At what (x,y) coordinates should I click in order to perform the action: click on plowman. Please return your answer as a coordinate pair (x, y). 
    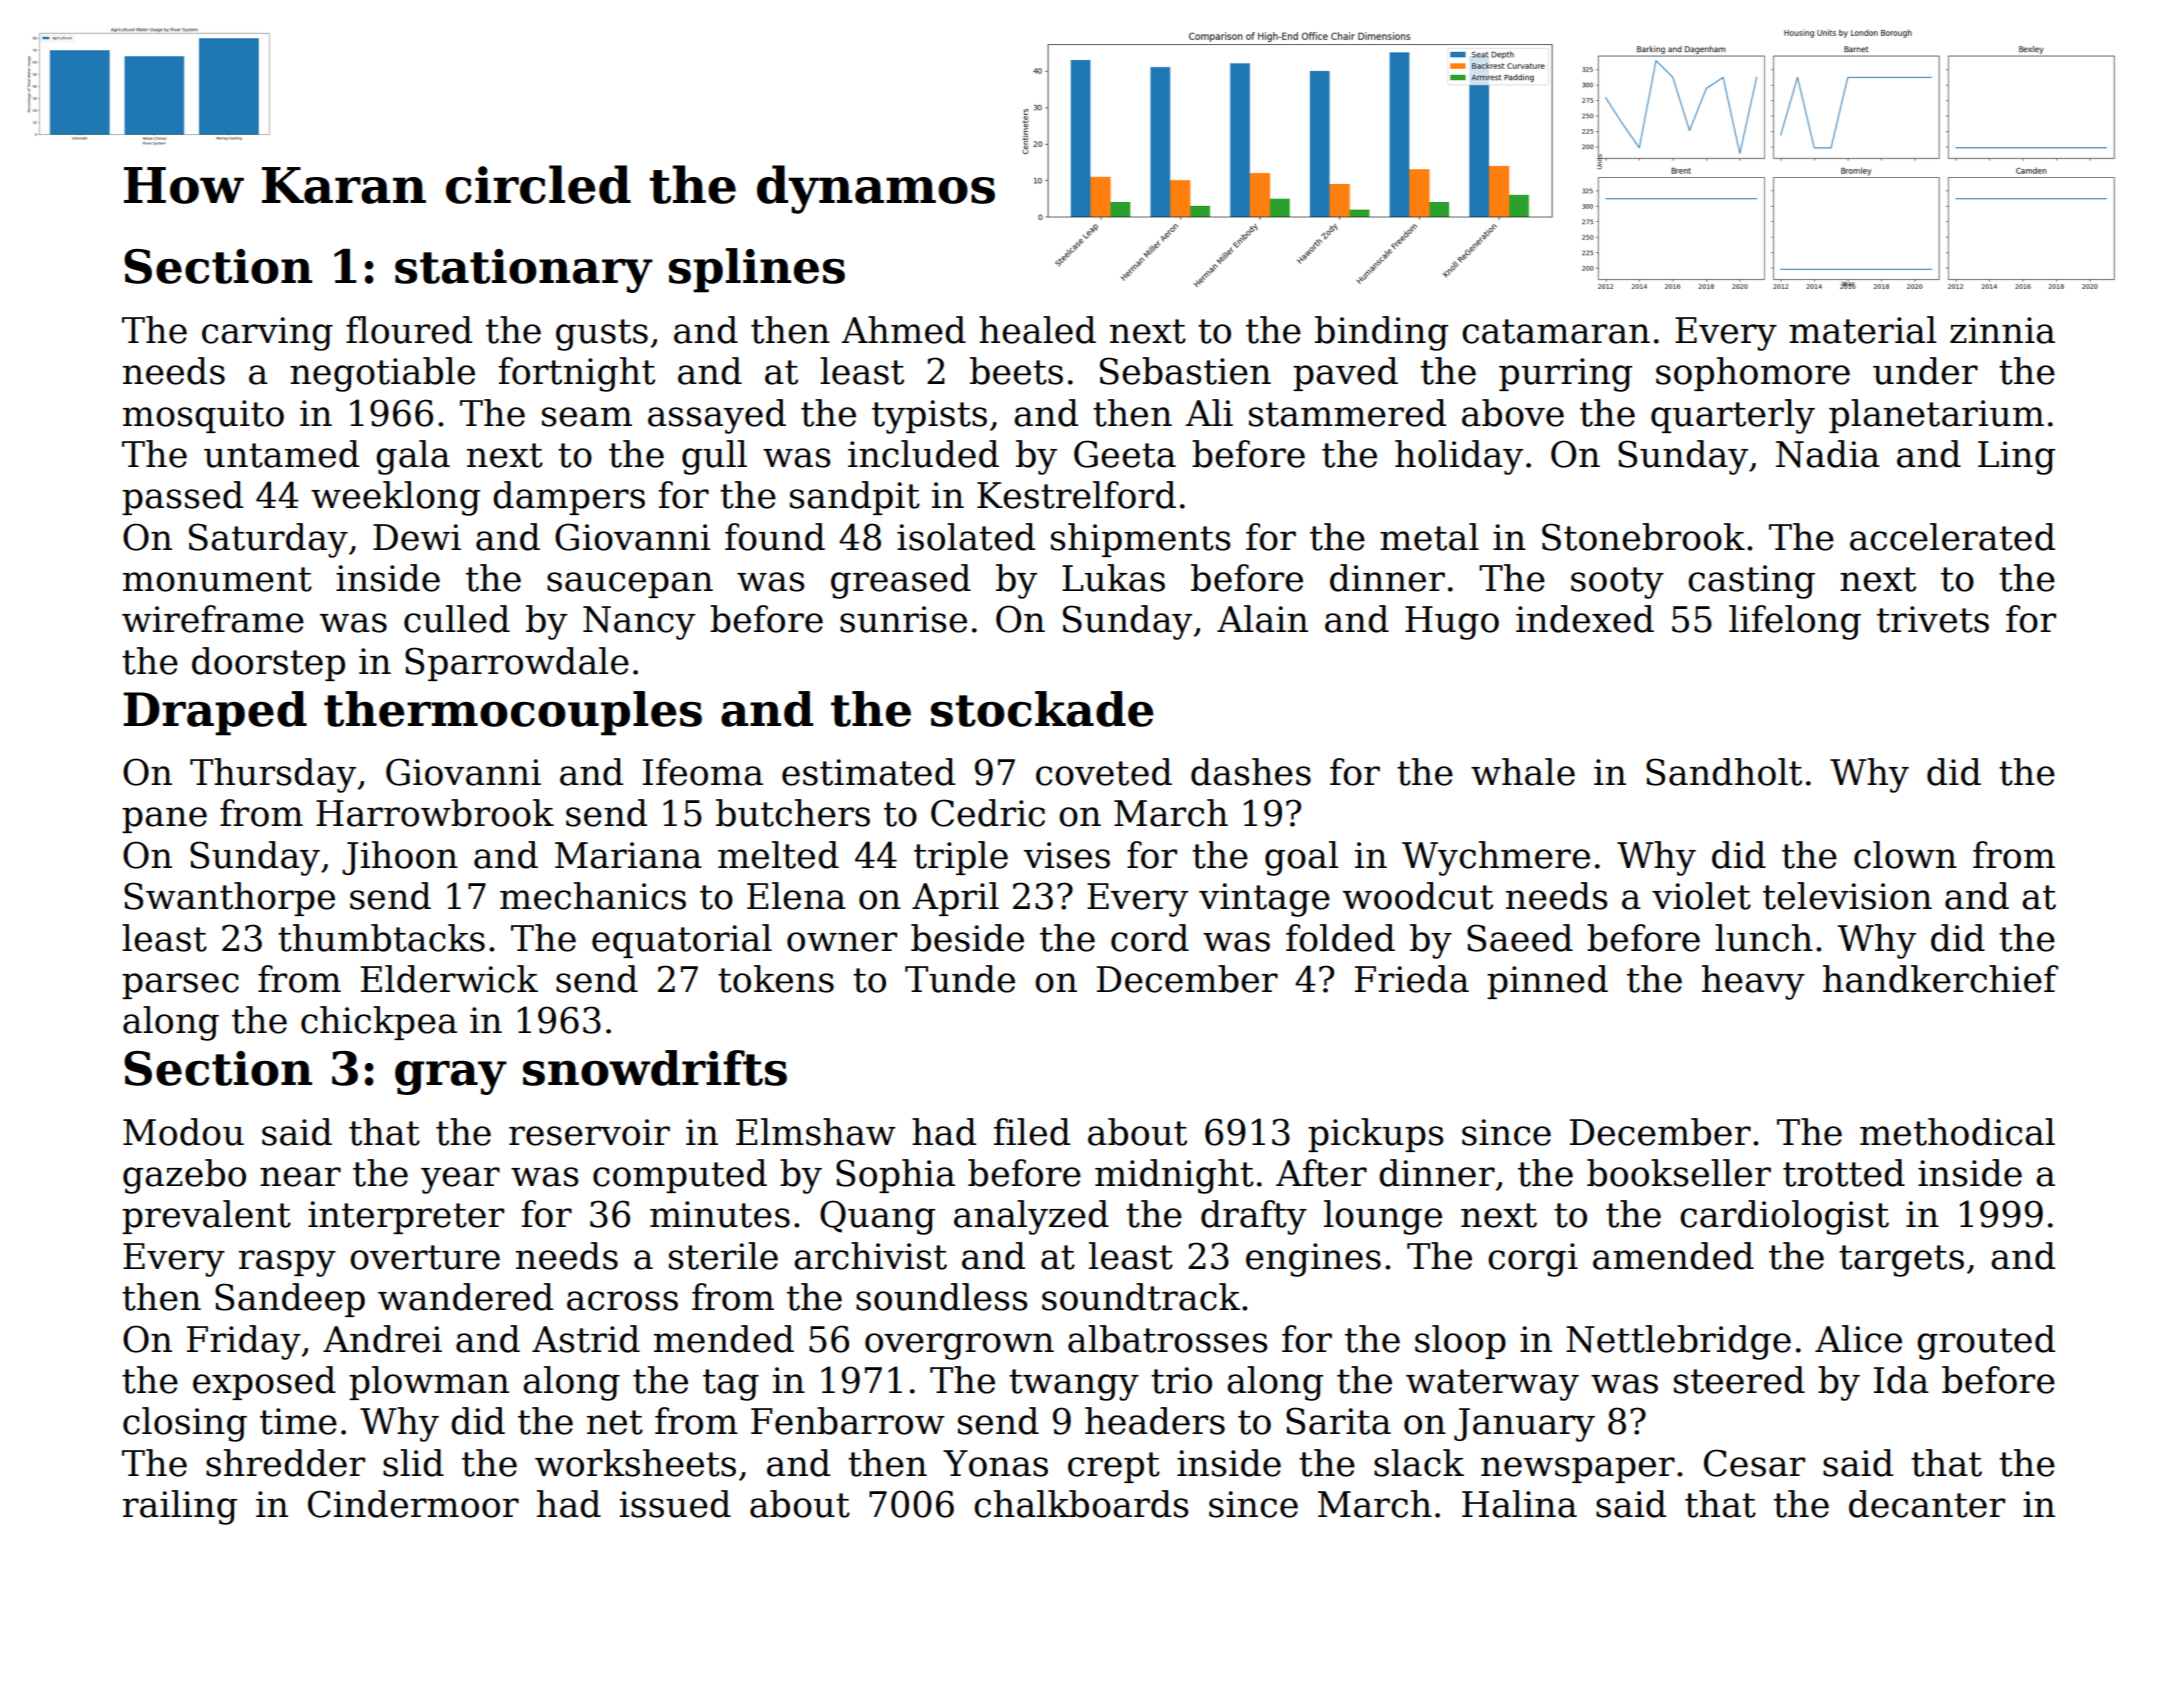
    Looking at the image, I should click on (429, 1383).
